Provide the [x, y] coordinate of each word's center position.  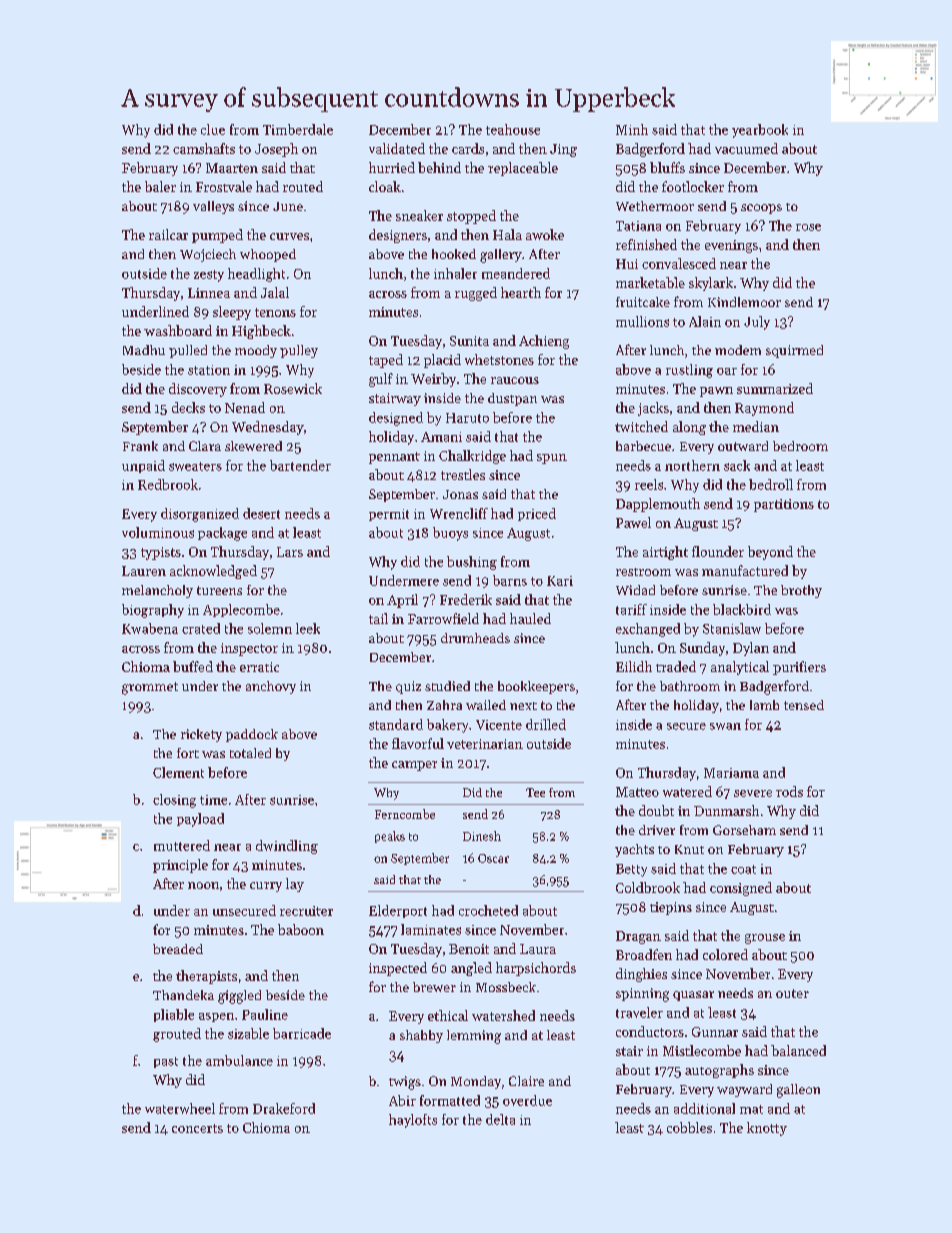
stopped [471, 217]
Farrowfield [443, 618]
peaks [390, 837]
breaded [178, 949]
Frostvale [224, 186]
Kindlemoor [744, 302]
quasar [693, 996]
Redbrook [168, 484]
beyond [770, 553]
